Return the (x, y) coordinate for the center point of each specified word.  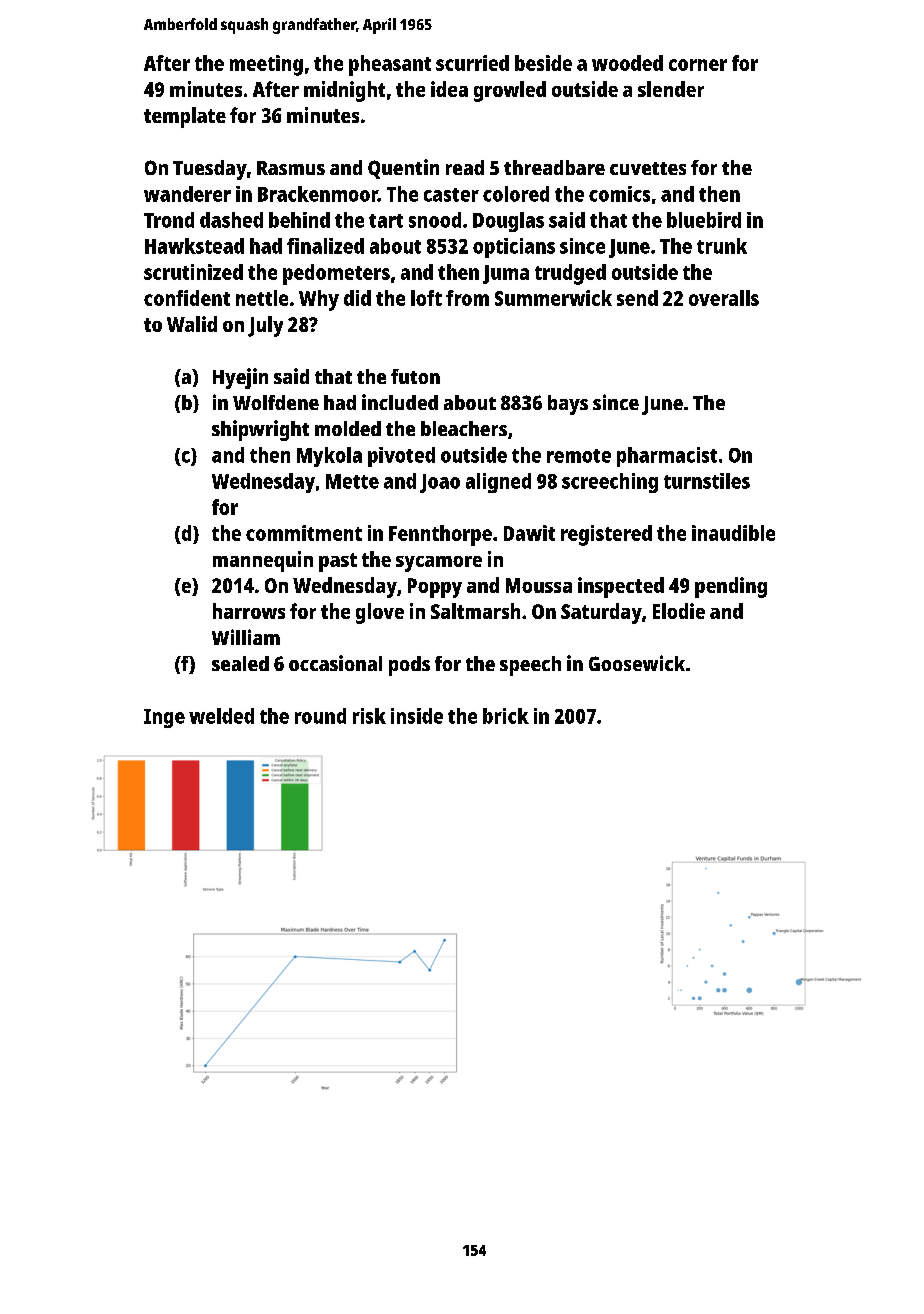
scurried (472, 63)
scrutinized (193, 272)
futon (415, 376)
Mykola (329, 457)
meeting (266, 65)
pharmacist (667, 457)
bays (568, 405)
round (320, 716)
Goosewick (637, 663)
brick (506, 716)
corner (698, 65)
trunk (722, 246)
